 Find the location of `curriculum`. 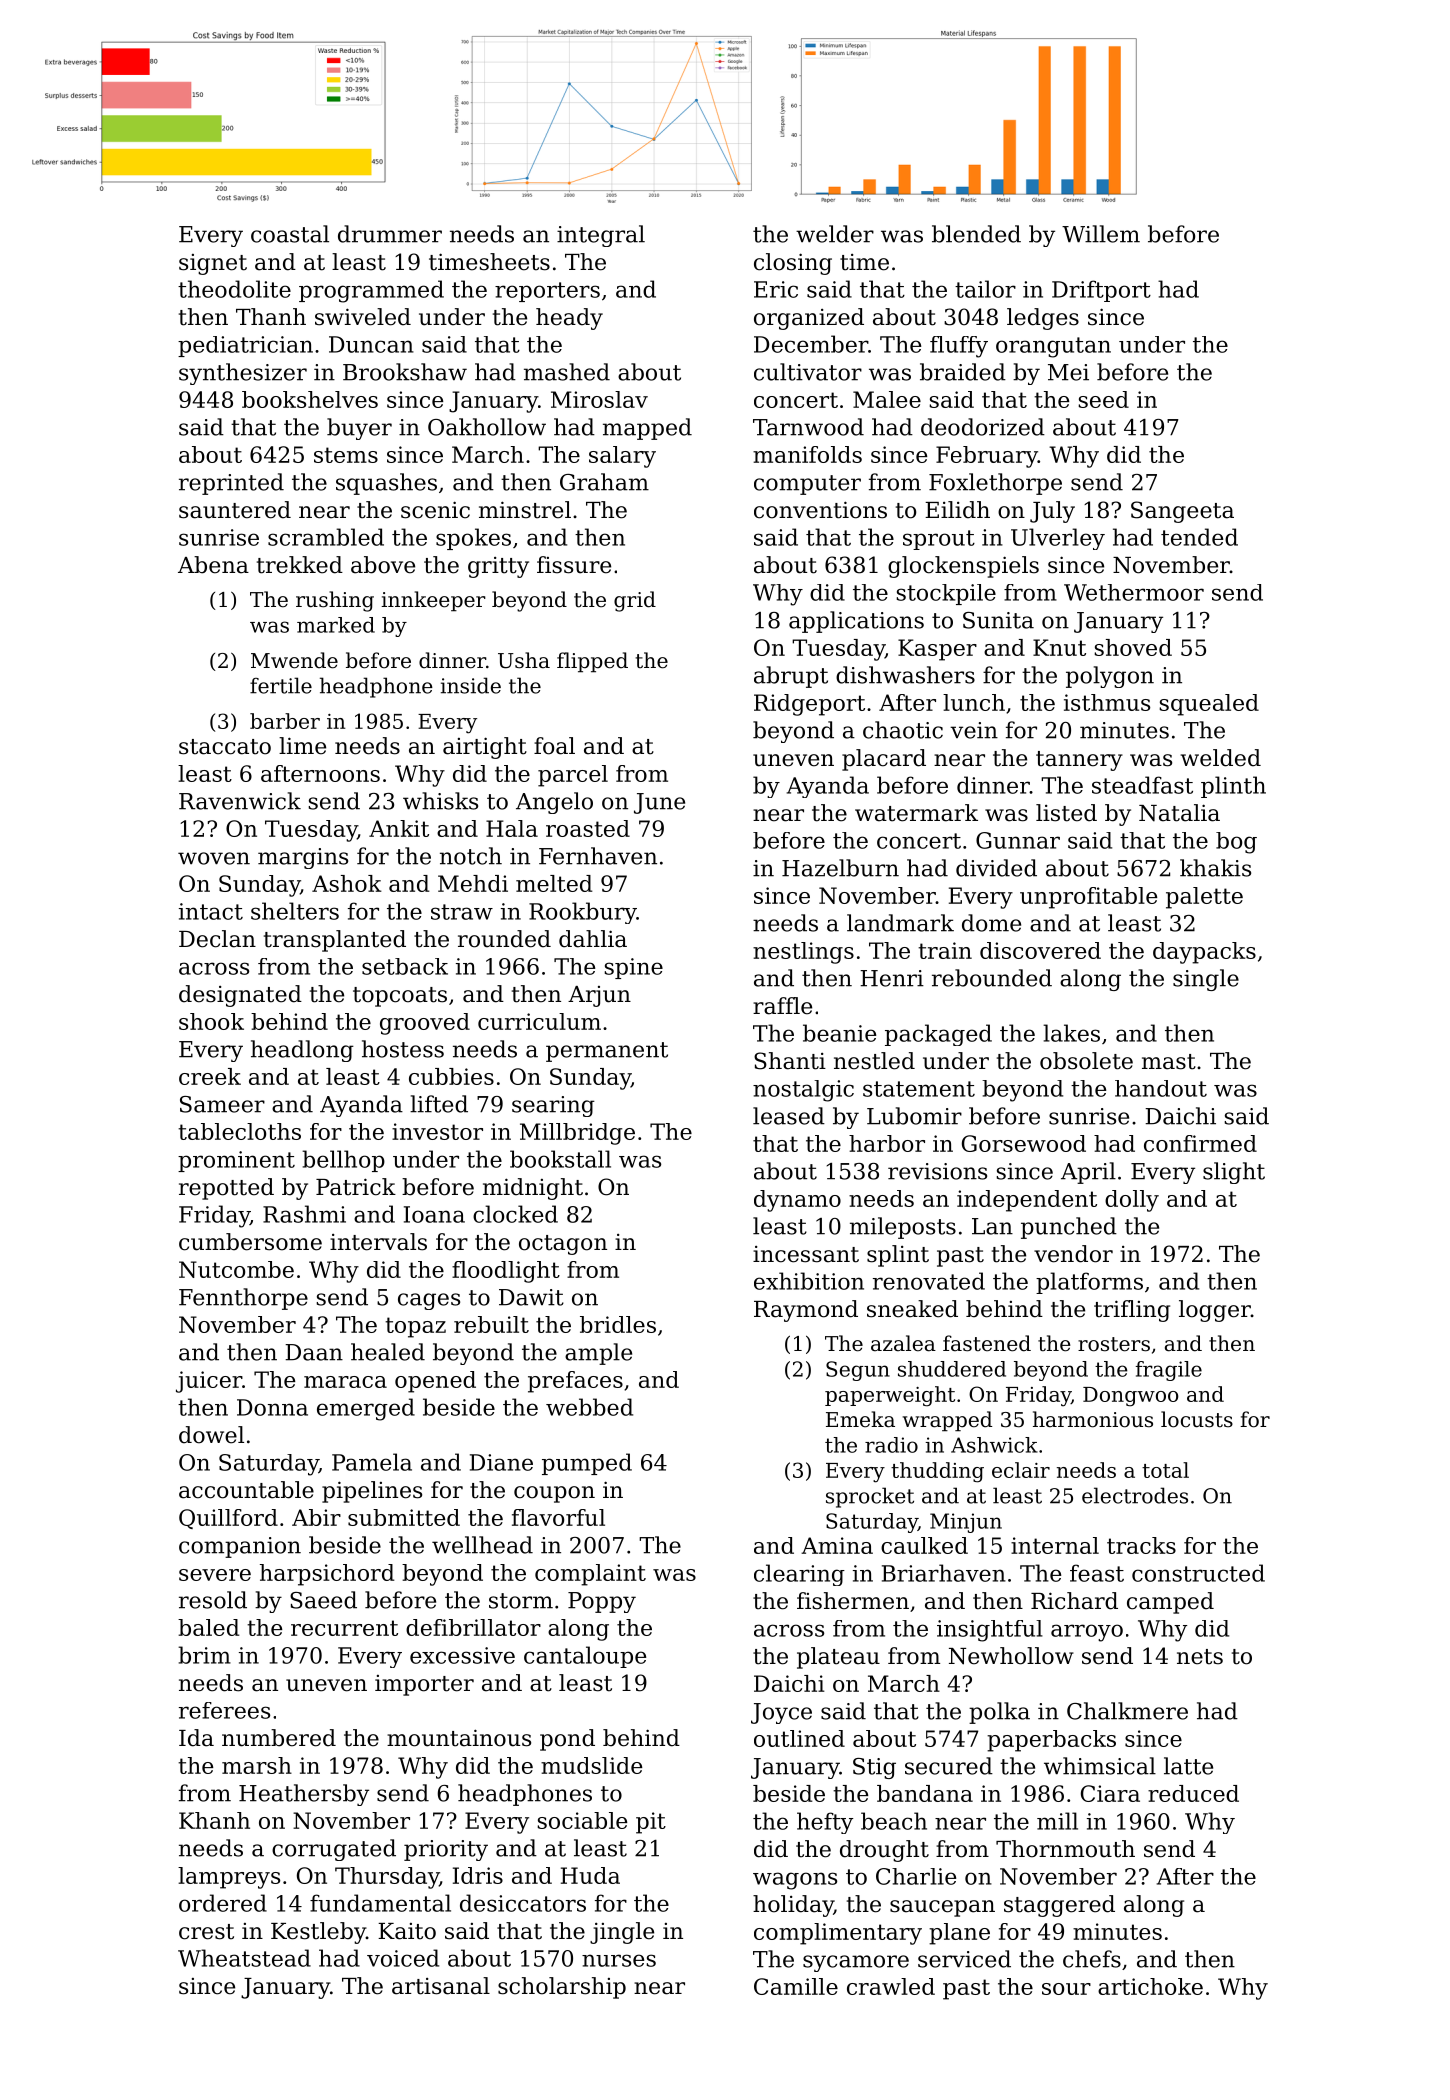

curriculum is located at coordinates (539, 1021).
